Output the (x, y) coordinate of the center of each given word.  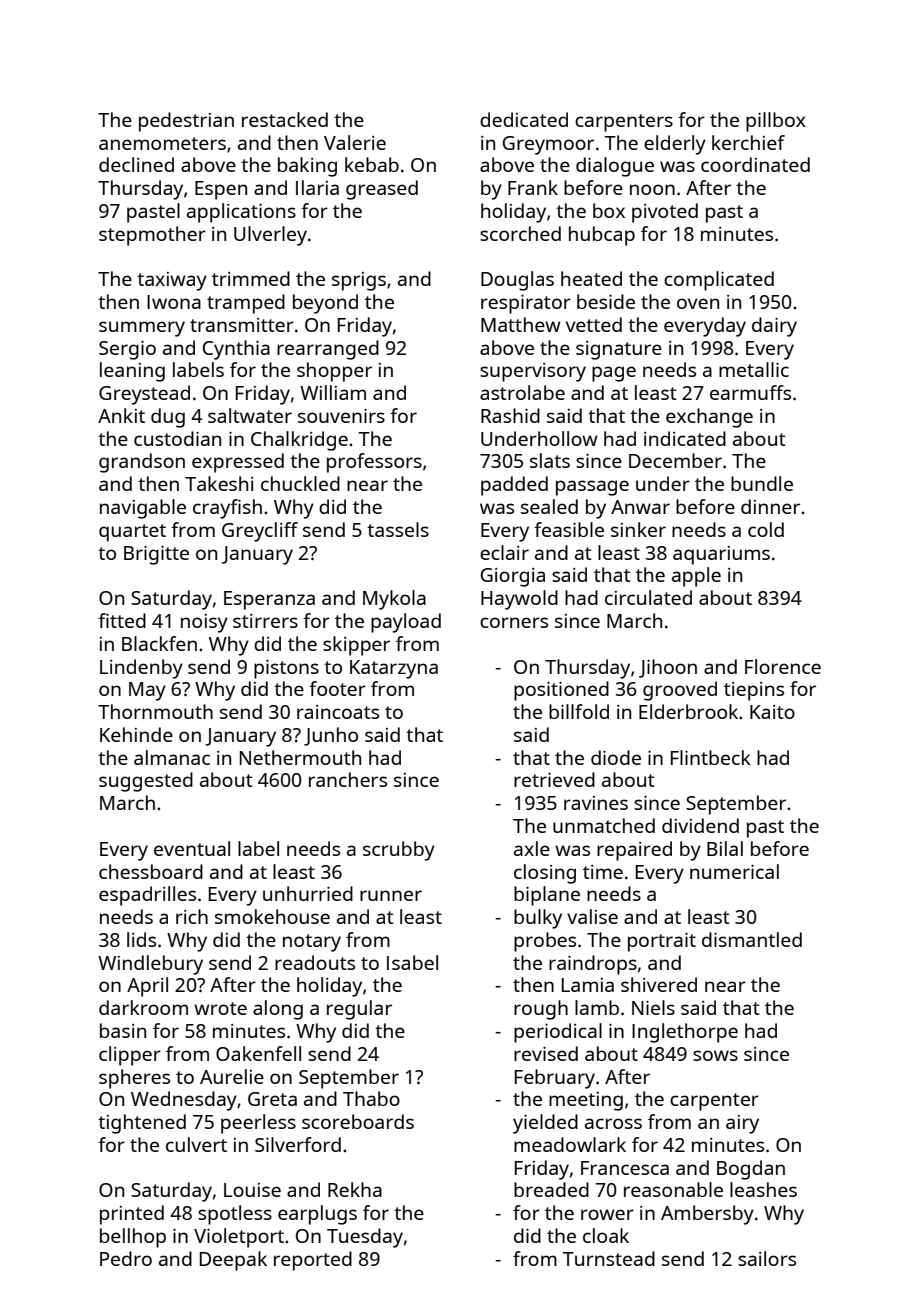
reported (313, 1261)
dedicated (524, 119)
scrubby (399, 851)
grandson (142, 463)
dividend (700, 825)
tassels (398, 529)
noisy (204, 623)
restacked (285, 119)
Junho (331, 736)
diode (616, 757)
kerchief (748, 142)
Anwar (640, 507)
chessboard (151, 871)
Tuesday (365, 1238)
